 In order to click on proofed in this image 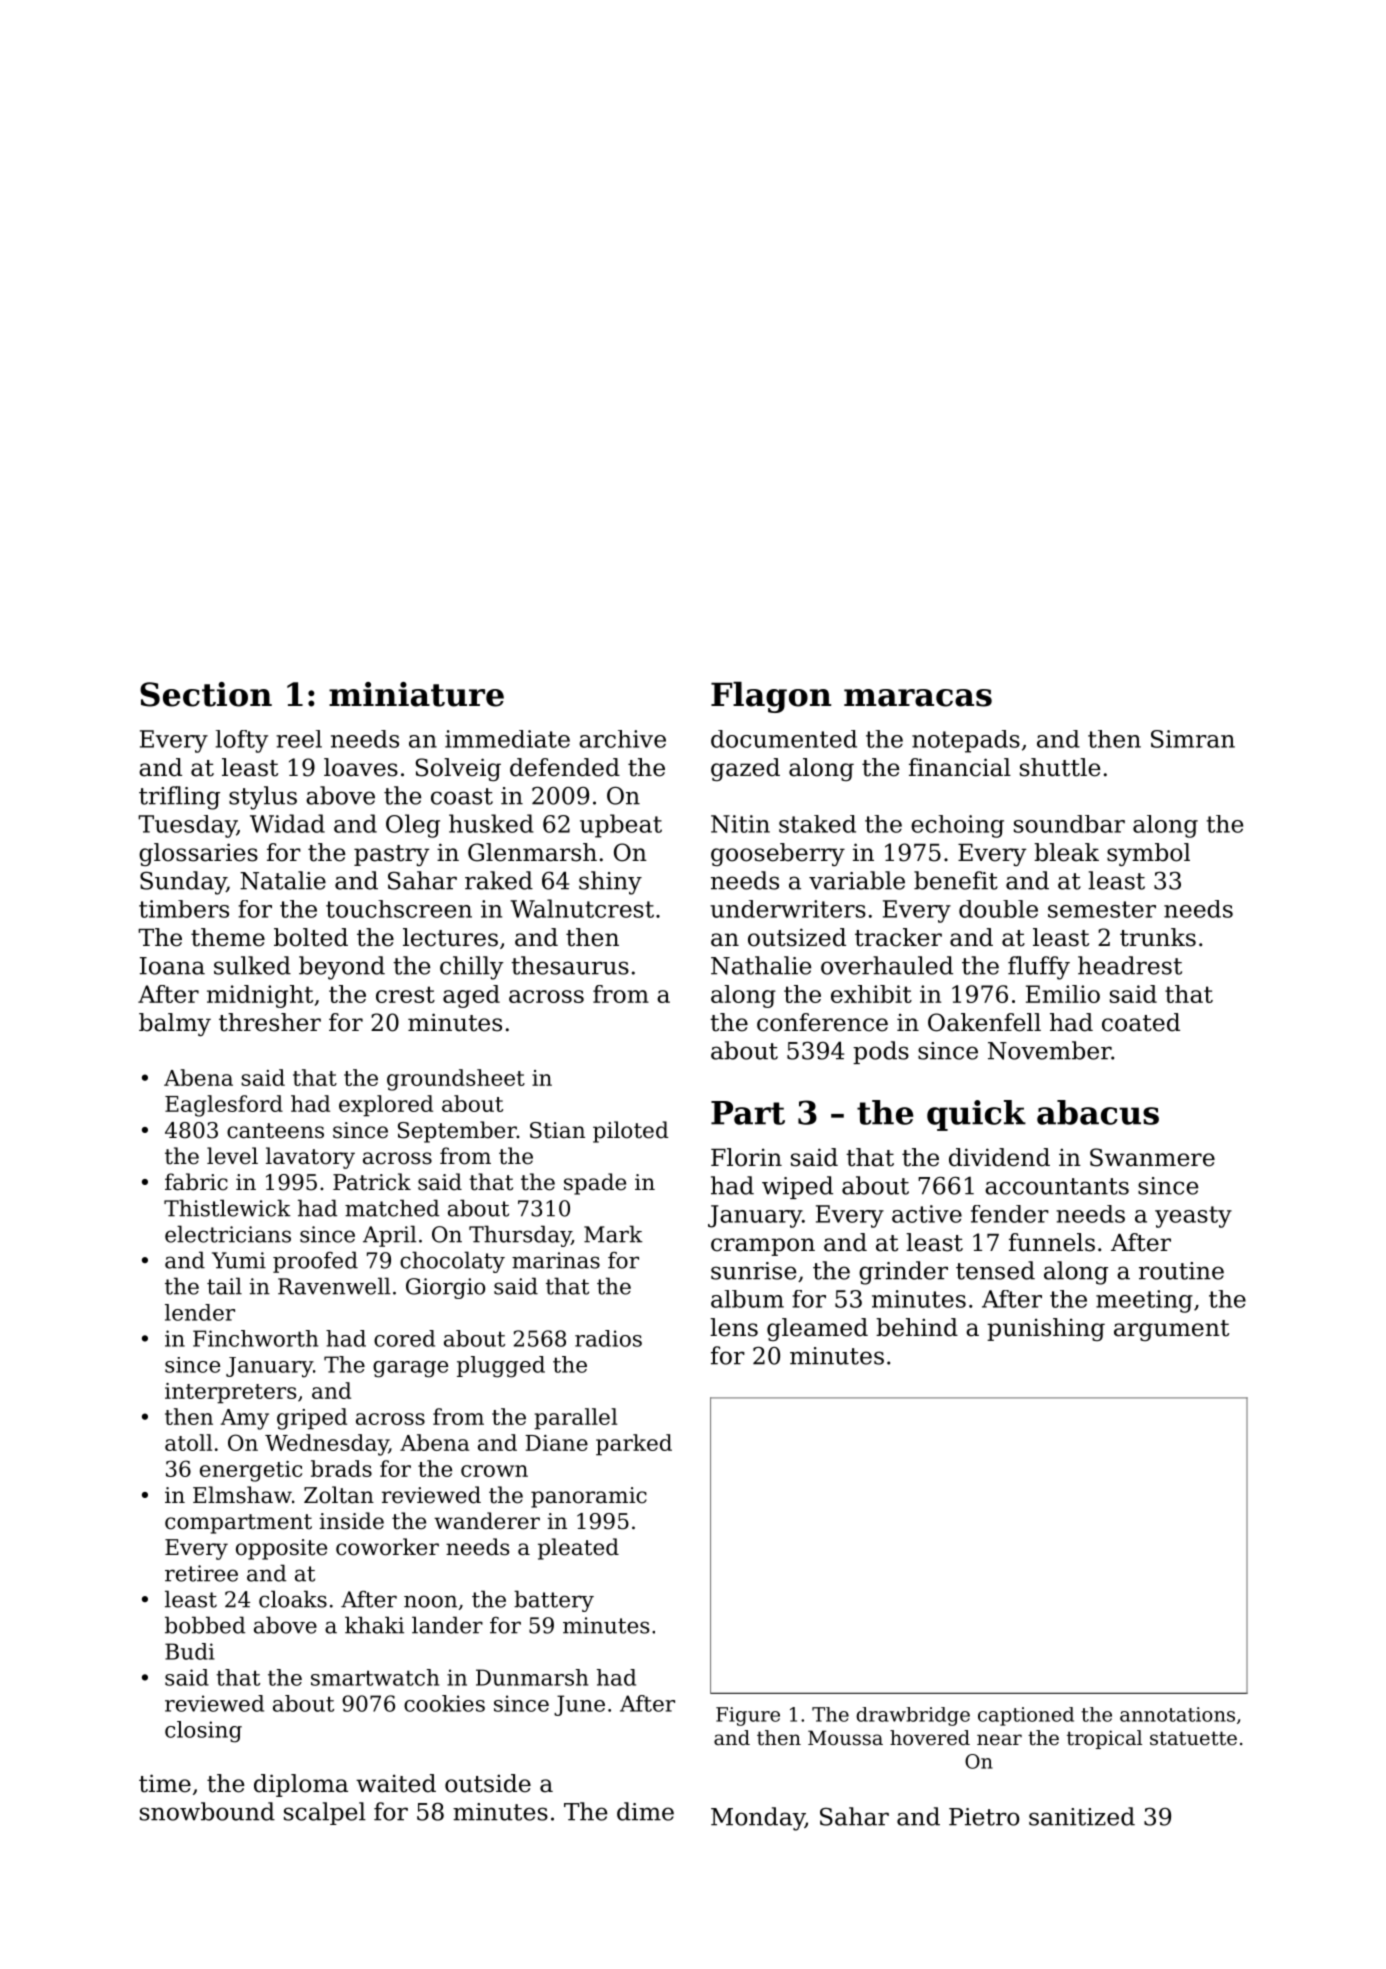, I will do `click(315, 1262)`.
